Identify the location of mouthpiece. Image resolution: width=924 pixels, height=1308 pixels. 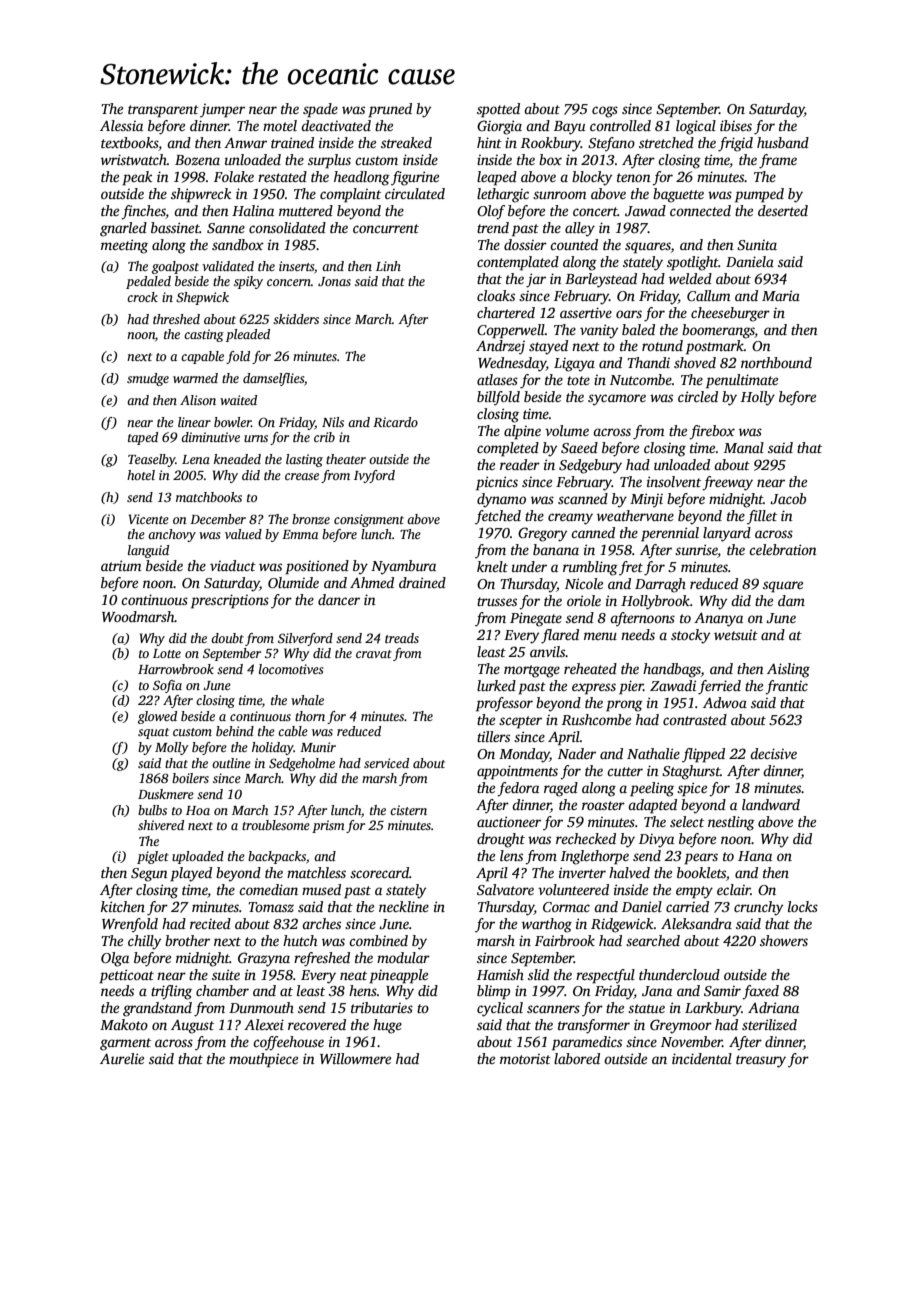
(263, 1060).
